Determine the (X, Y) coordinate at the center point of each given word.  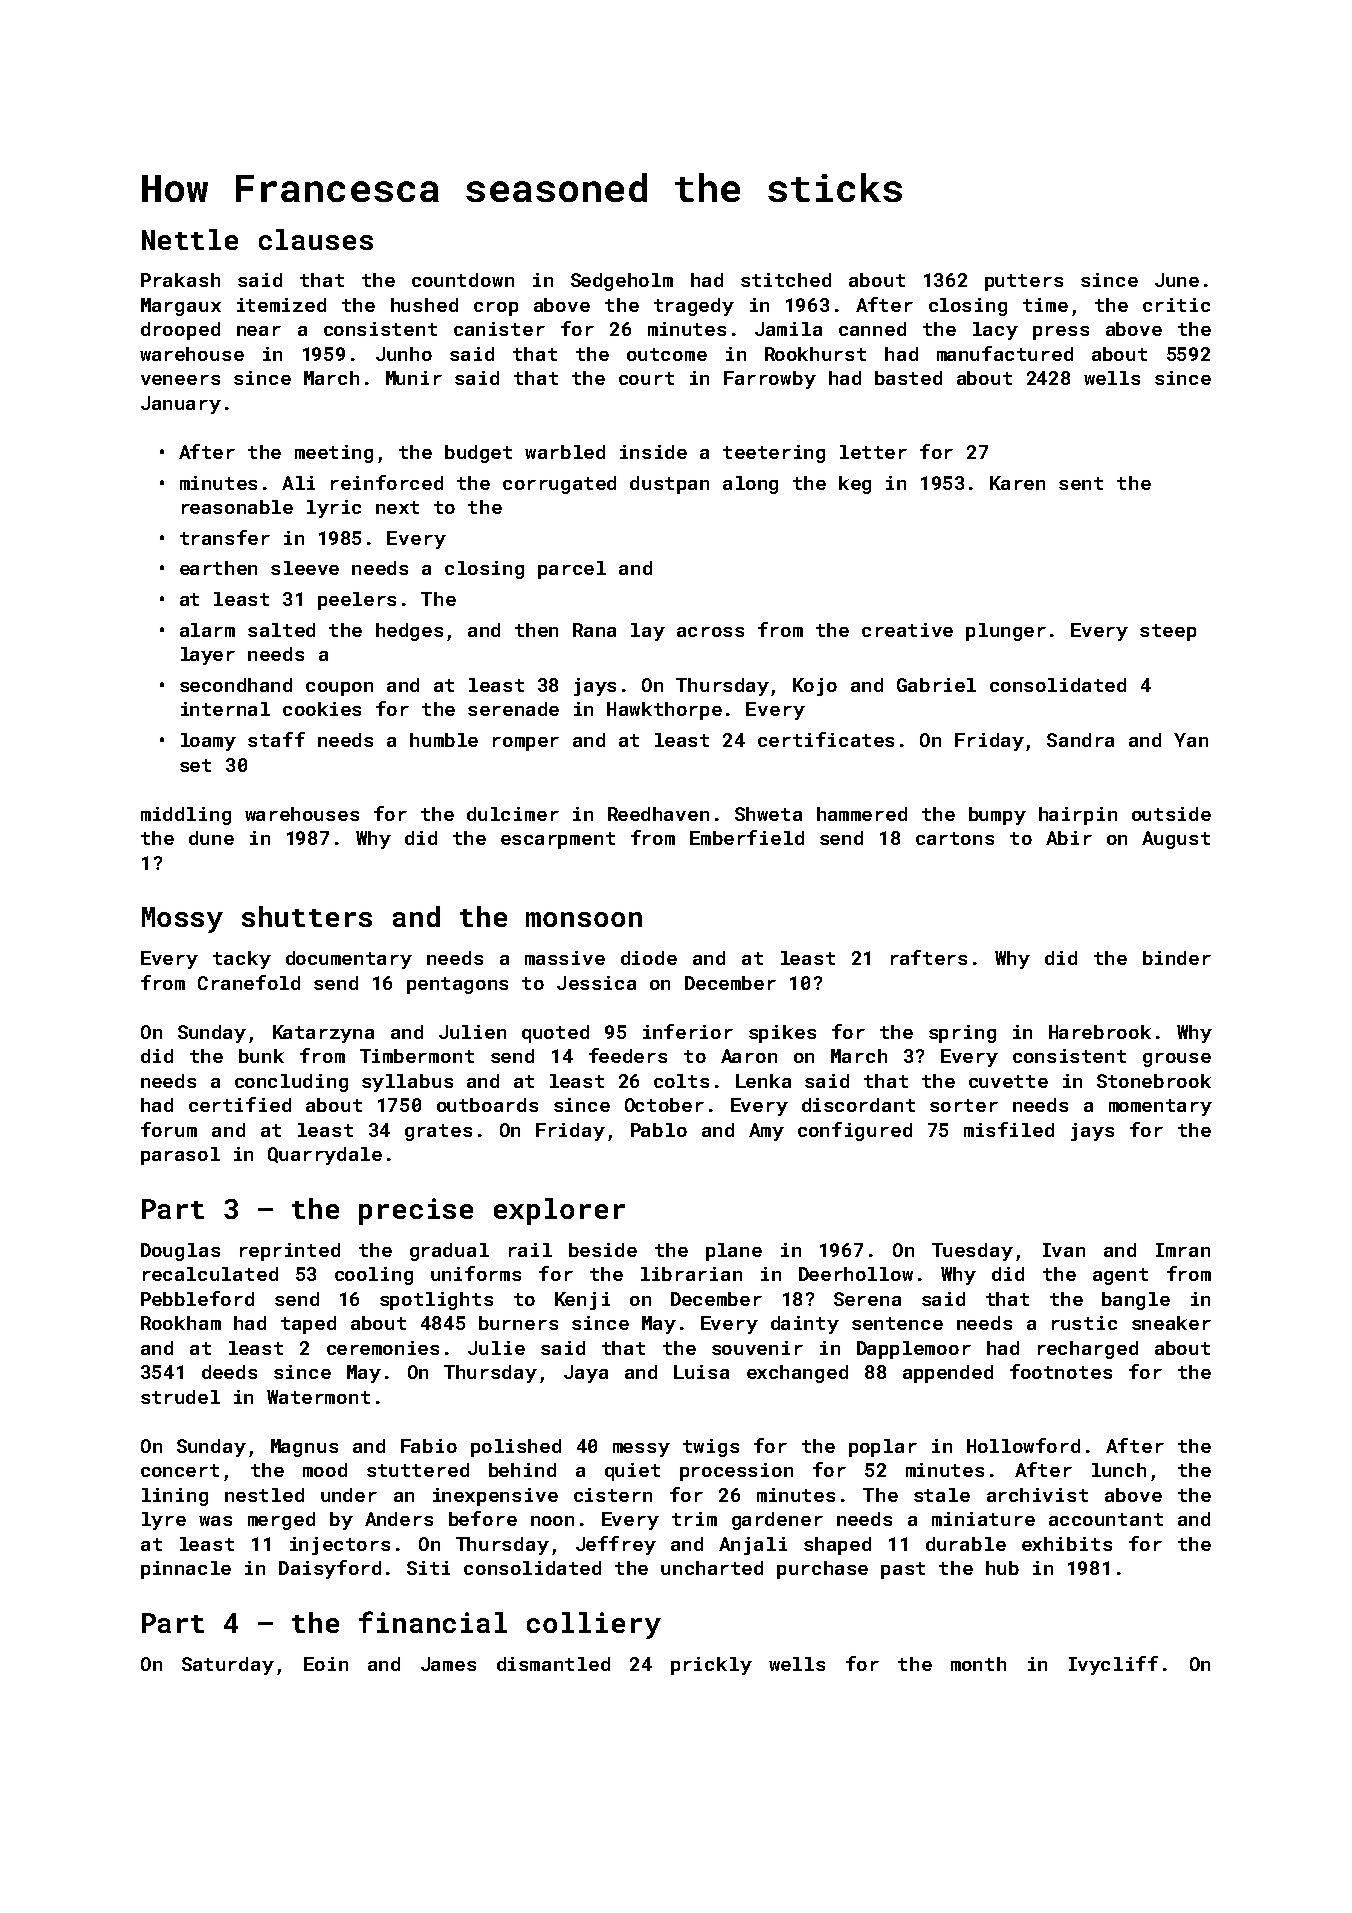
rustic (1084, 1323)
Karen (1017, 483)
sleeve (305, 568)
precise (416, 1211)
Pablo (659, 1130)
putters (1024, 282)
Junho (404, 354)
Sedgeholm (622, 282)
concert (180, 1470)
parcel (572, 570)
